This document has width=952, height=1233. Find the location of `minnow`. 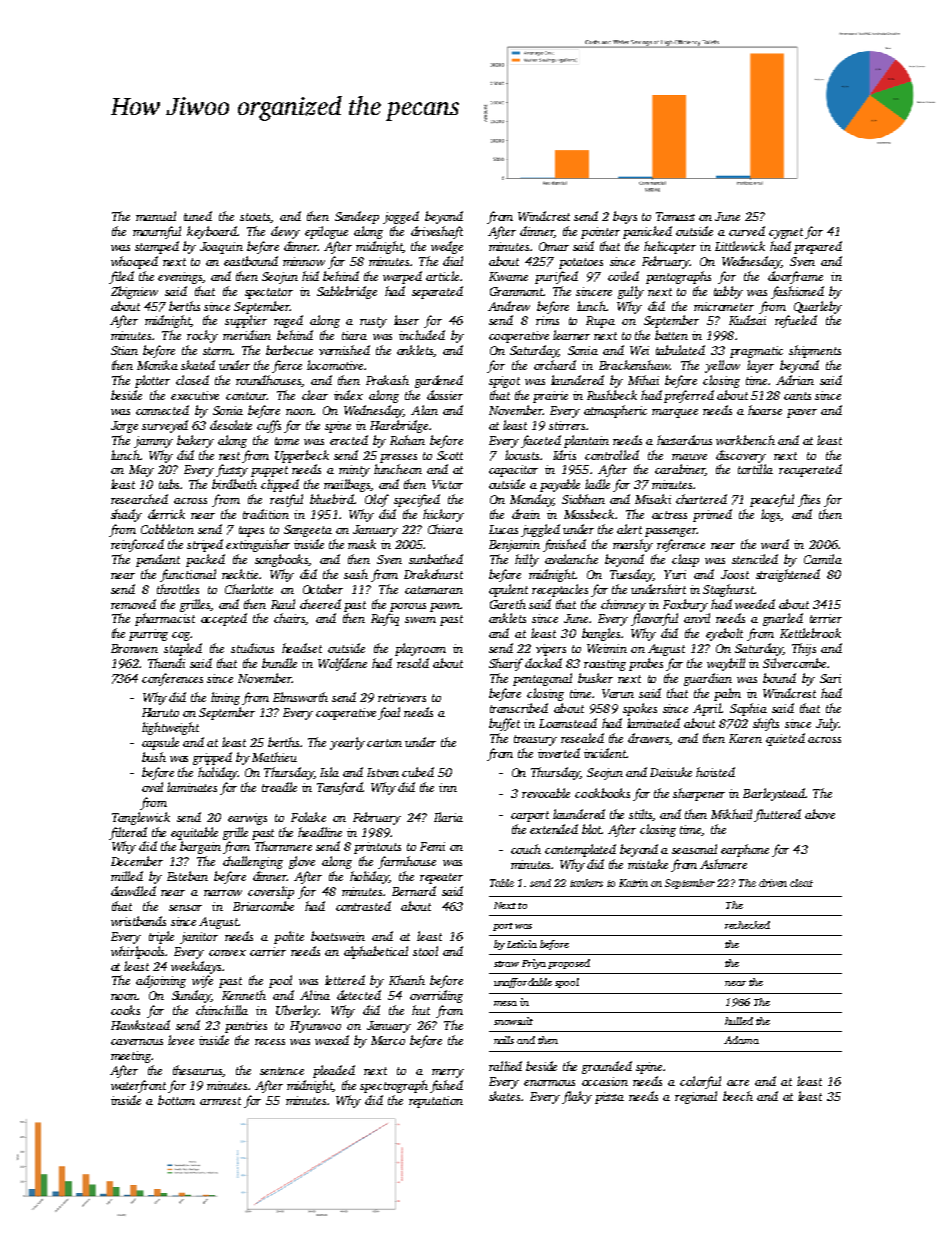

minnow is located at coordinates (304, 261).
